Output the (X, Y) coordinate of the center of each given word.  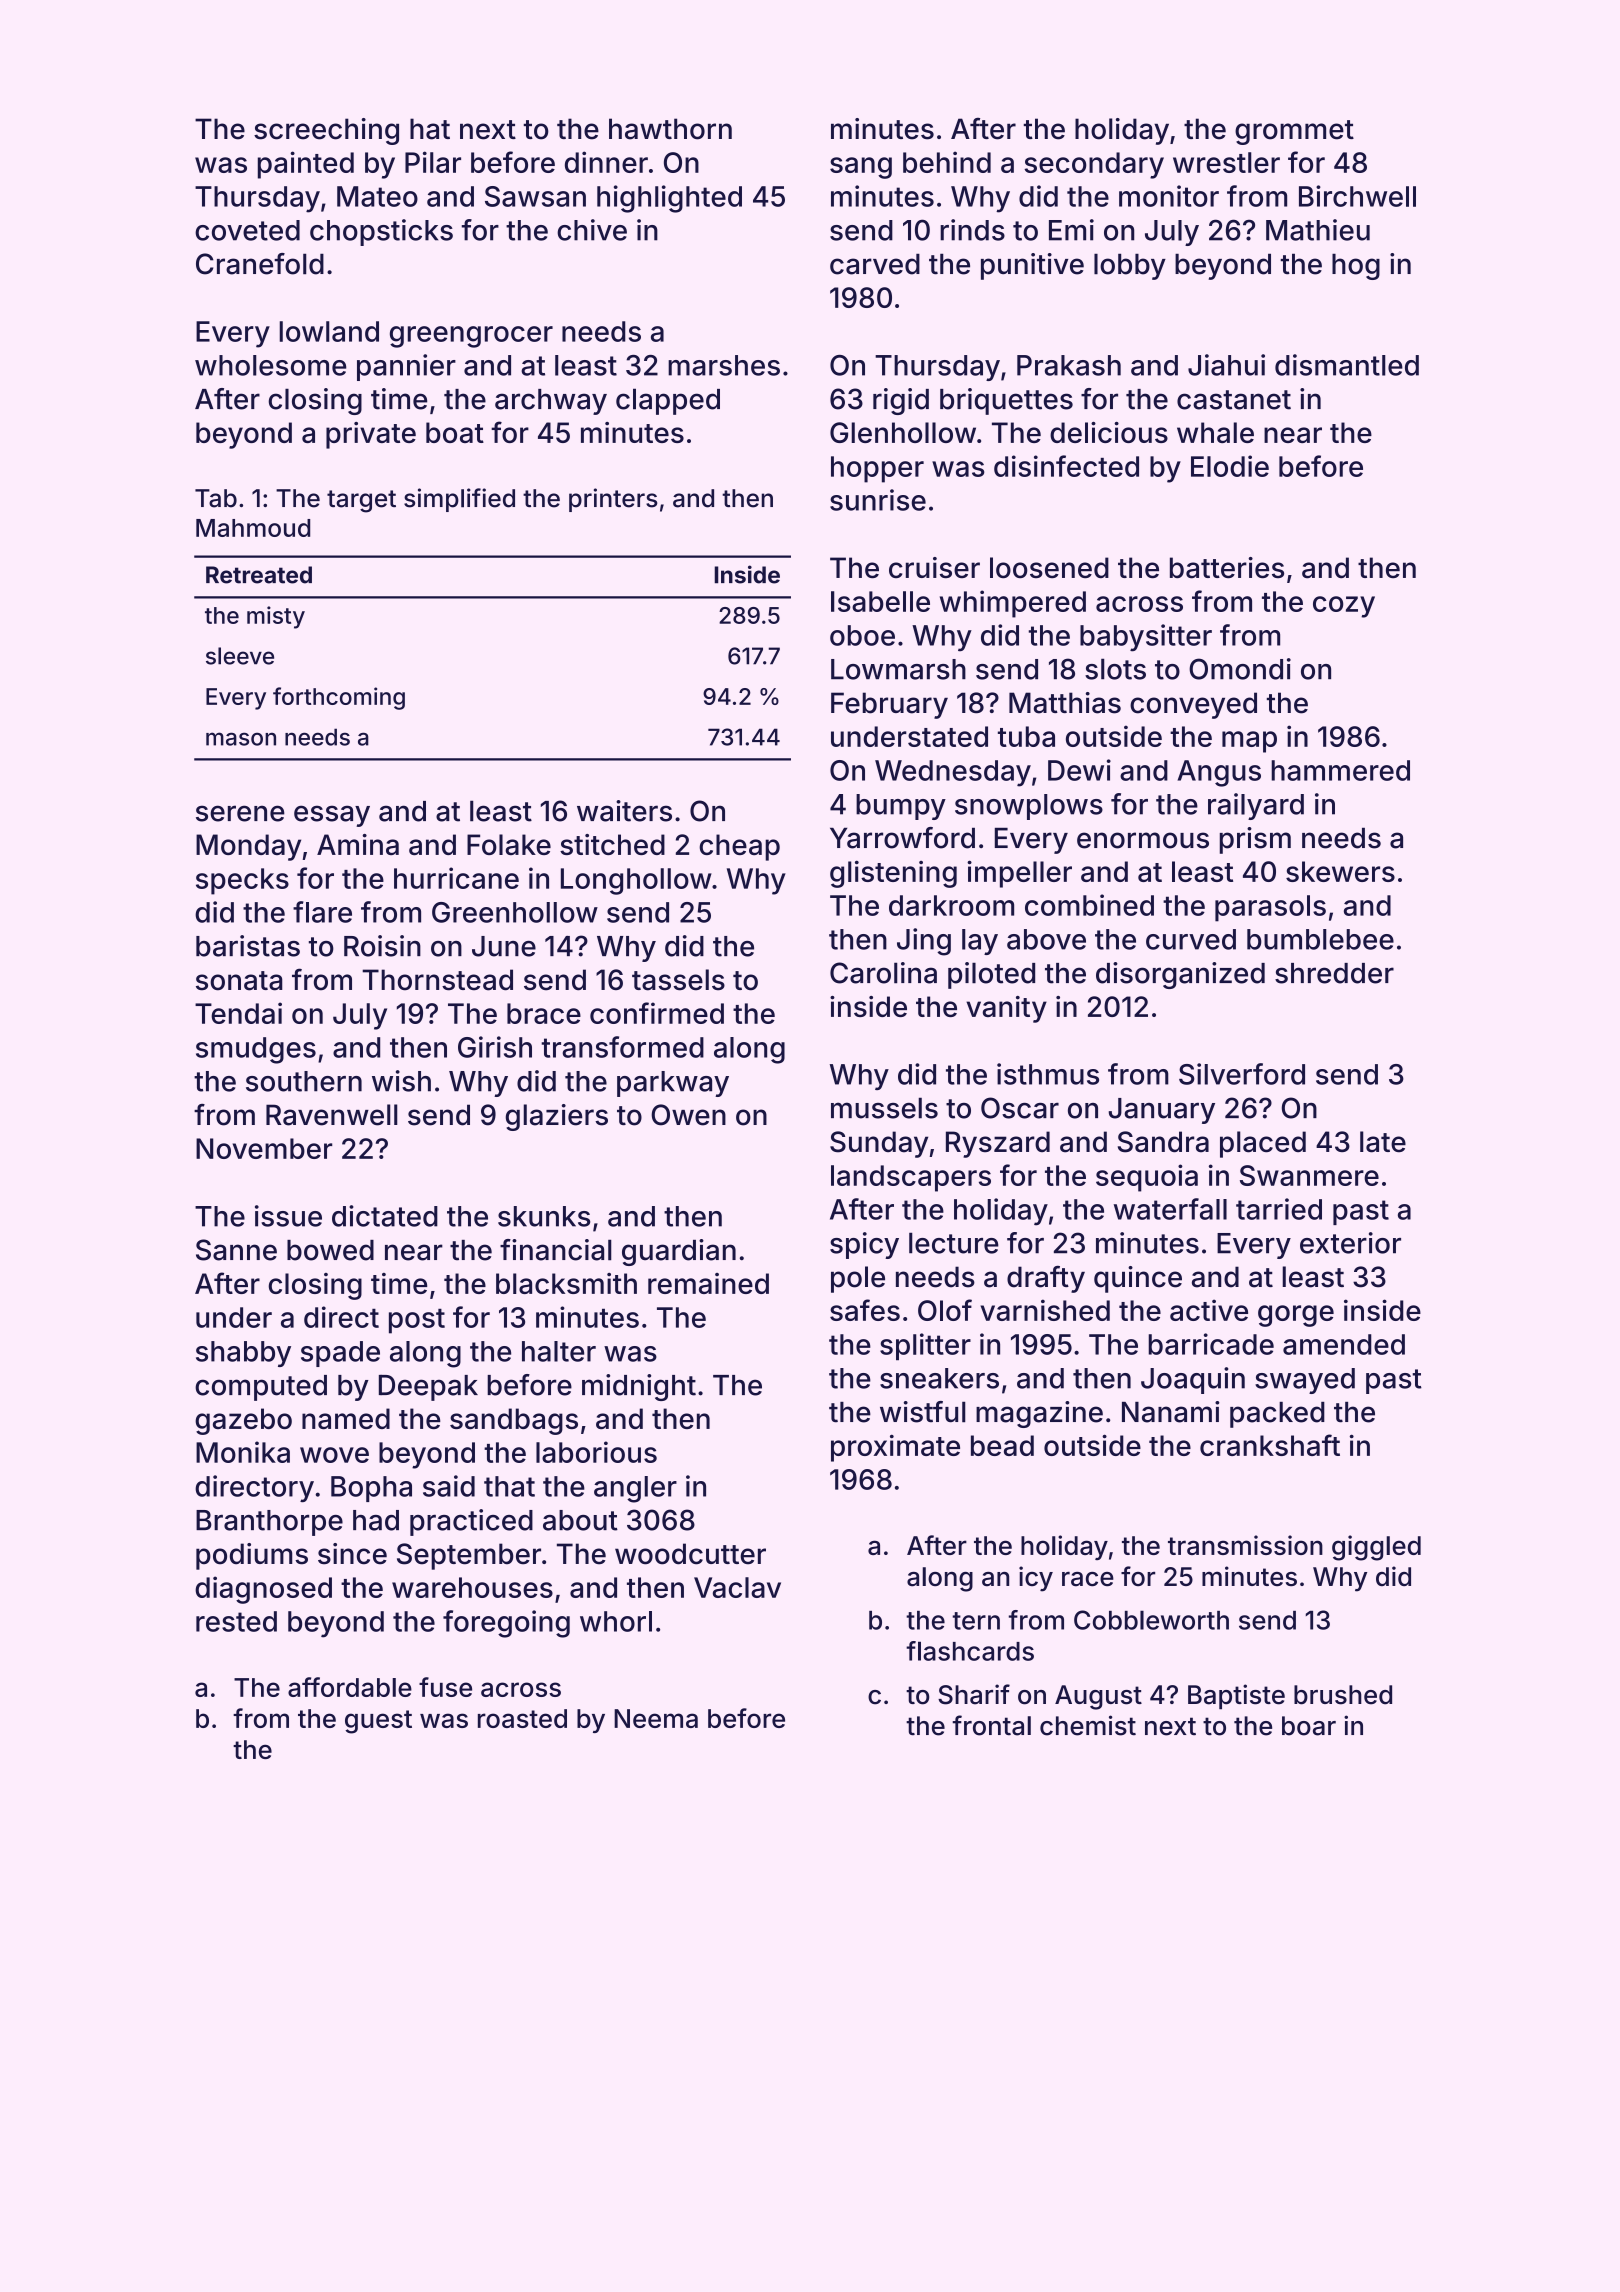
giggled (1376, 1548)
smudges (256, 1050)
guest (378, 1722)
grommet (1294, 132)
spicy (864, 1245)
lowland (329, 331)
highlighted (669, 199)
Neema (656, 1718)
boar (1309, 1726)
